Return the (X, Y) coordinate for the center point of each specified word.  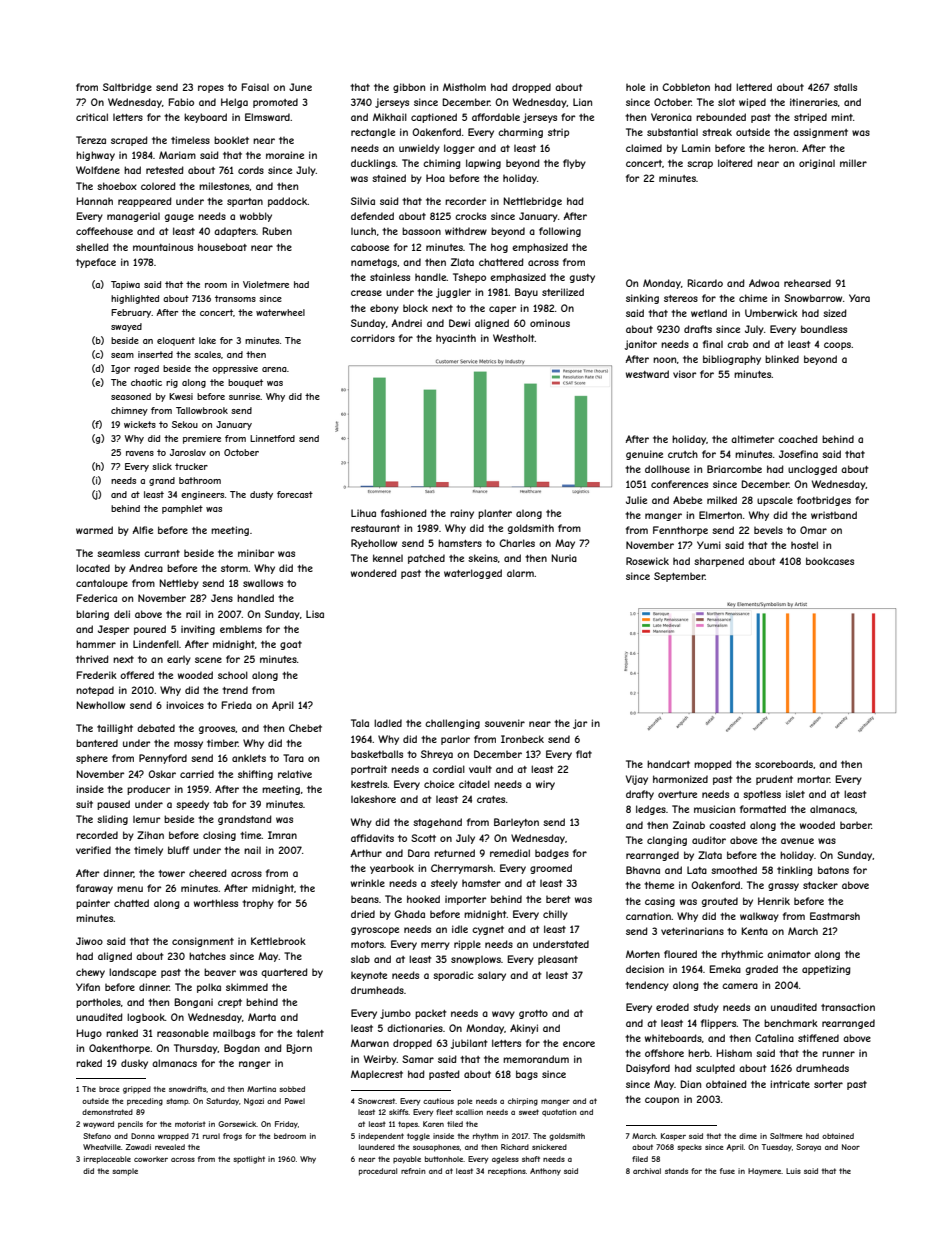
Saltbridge (127, 88)
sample (125, 1172)
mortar (813, 779)
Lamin (696, 148)
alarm (520, 573)
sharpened (719, 562)
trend (235, 690)
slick (162, 466)
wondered (374, 573)
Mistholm (464, 87)
